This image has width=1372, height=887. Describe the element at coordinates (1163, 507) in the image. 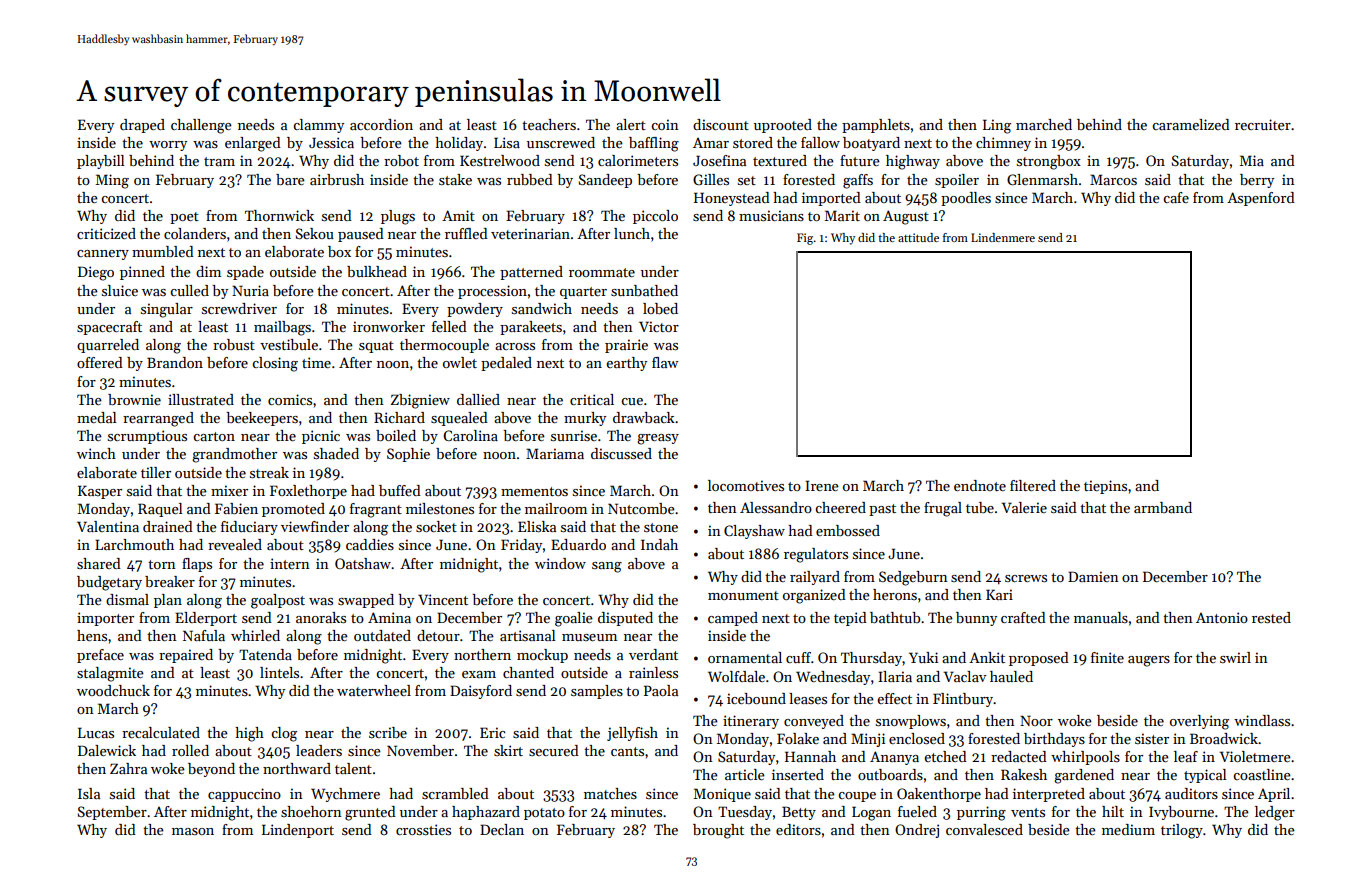

I see `armband` at that location.
